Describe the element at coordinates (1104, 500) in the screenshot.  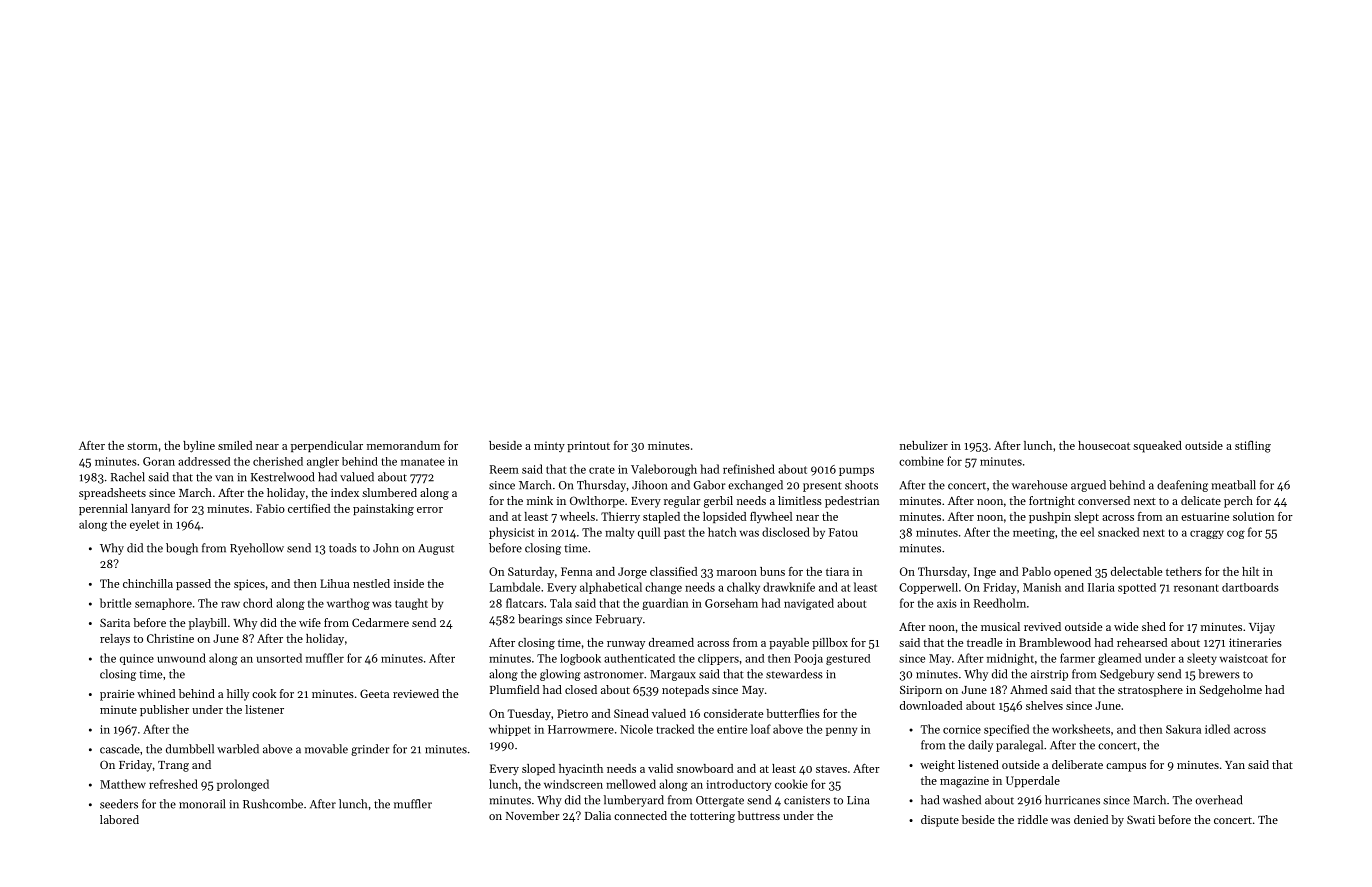
I see `conversed` at that location.
